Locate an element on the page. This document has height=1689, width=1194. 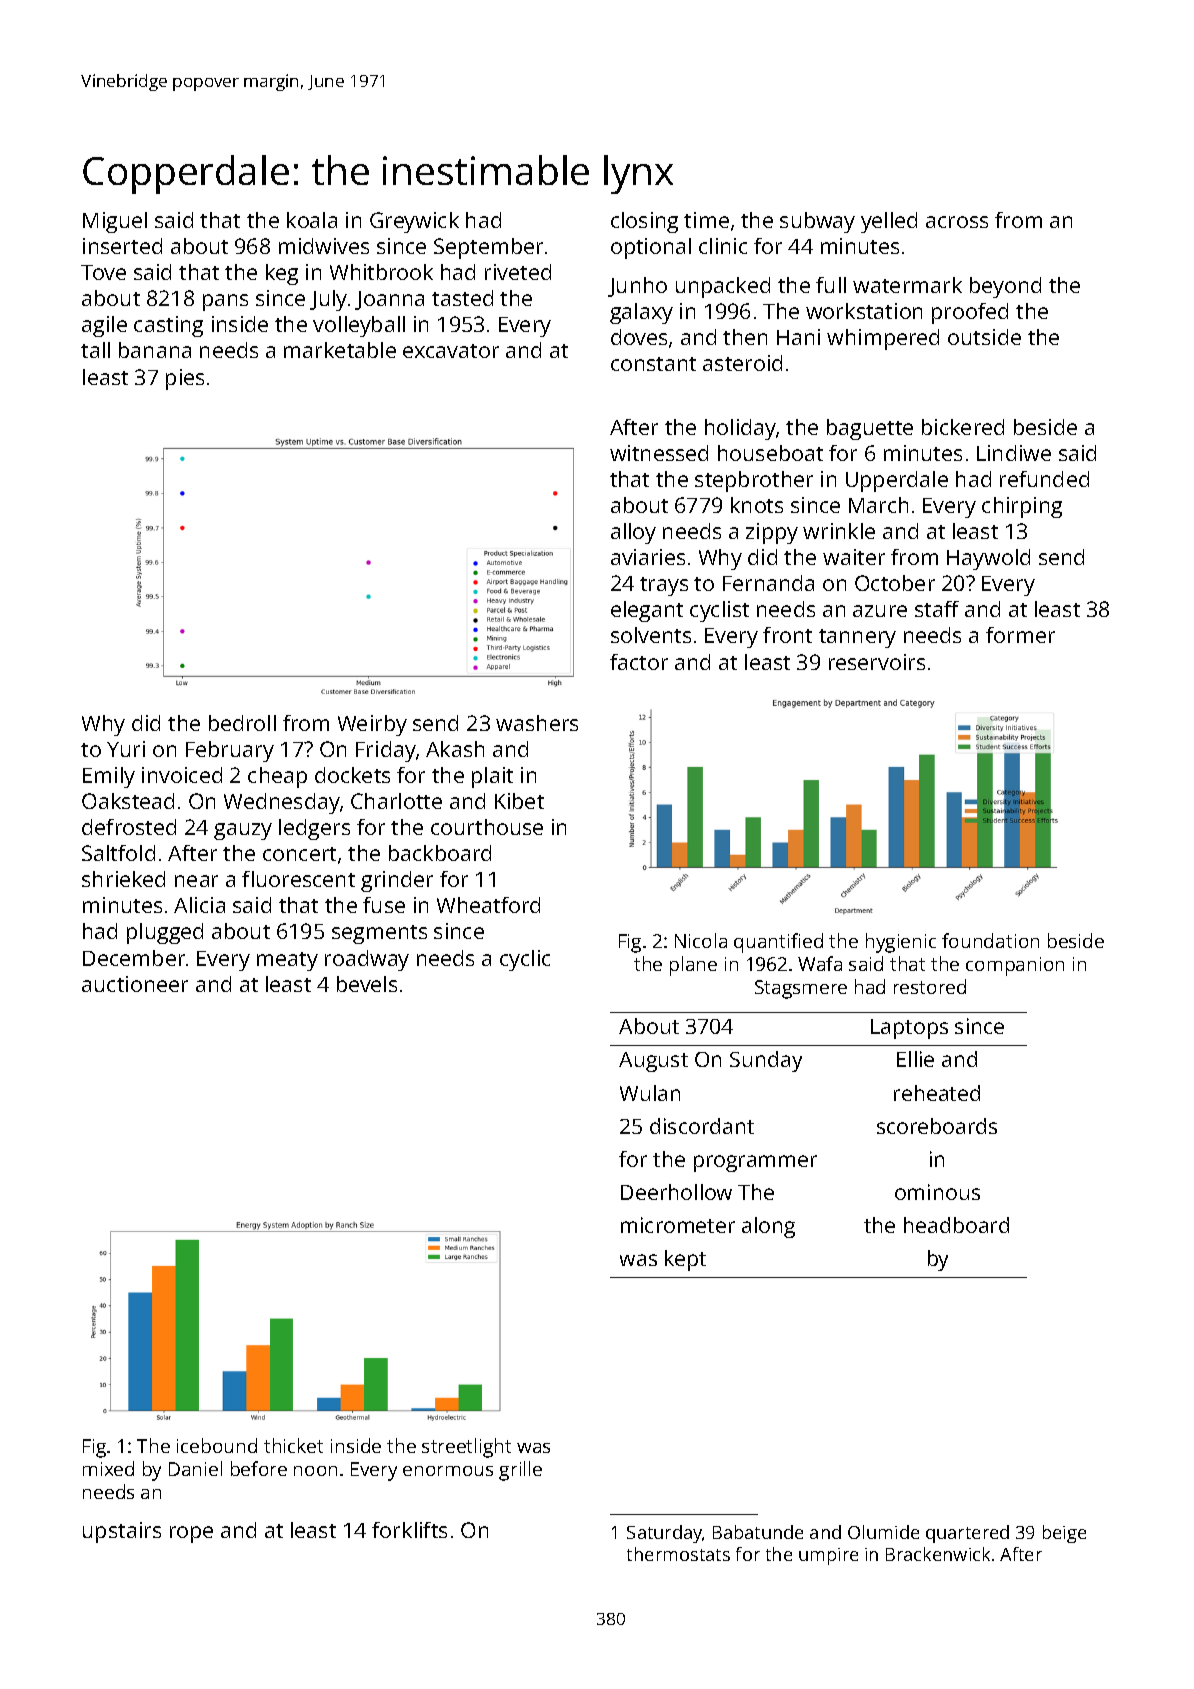
thicket is located at coordinates (293, 1445).
